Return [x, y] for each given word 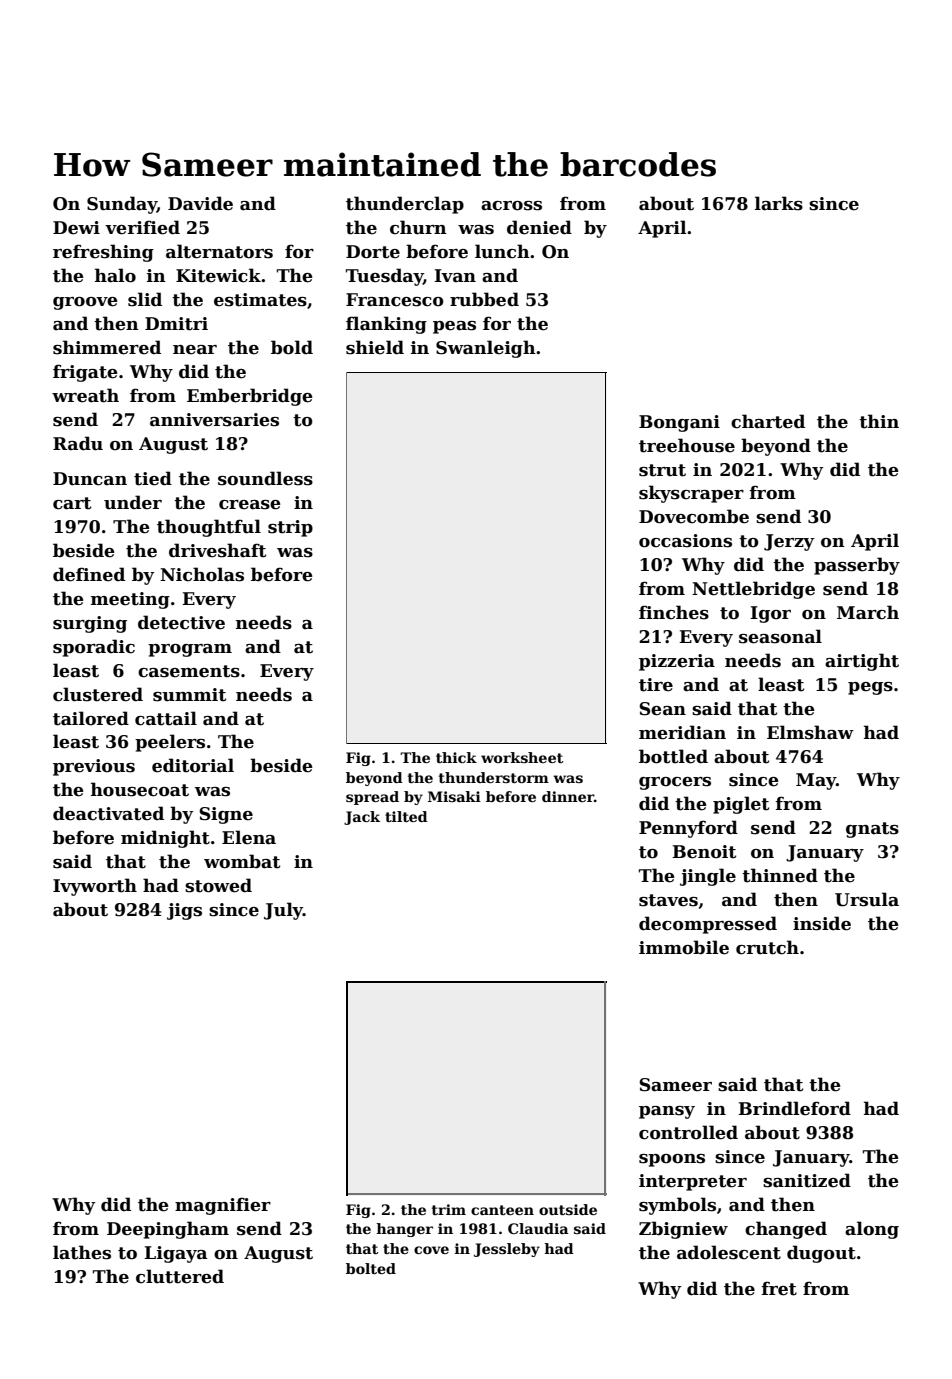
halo [115, 275]
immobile [684, 947]
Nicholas [202, 574]
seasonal [780, 636]
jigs [184, 911]
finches [674, 612]
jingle [708, 877]
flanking [386, 325]
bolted [371, 1268]
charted [768, 421]
